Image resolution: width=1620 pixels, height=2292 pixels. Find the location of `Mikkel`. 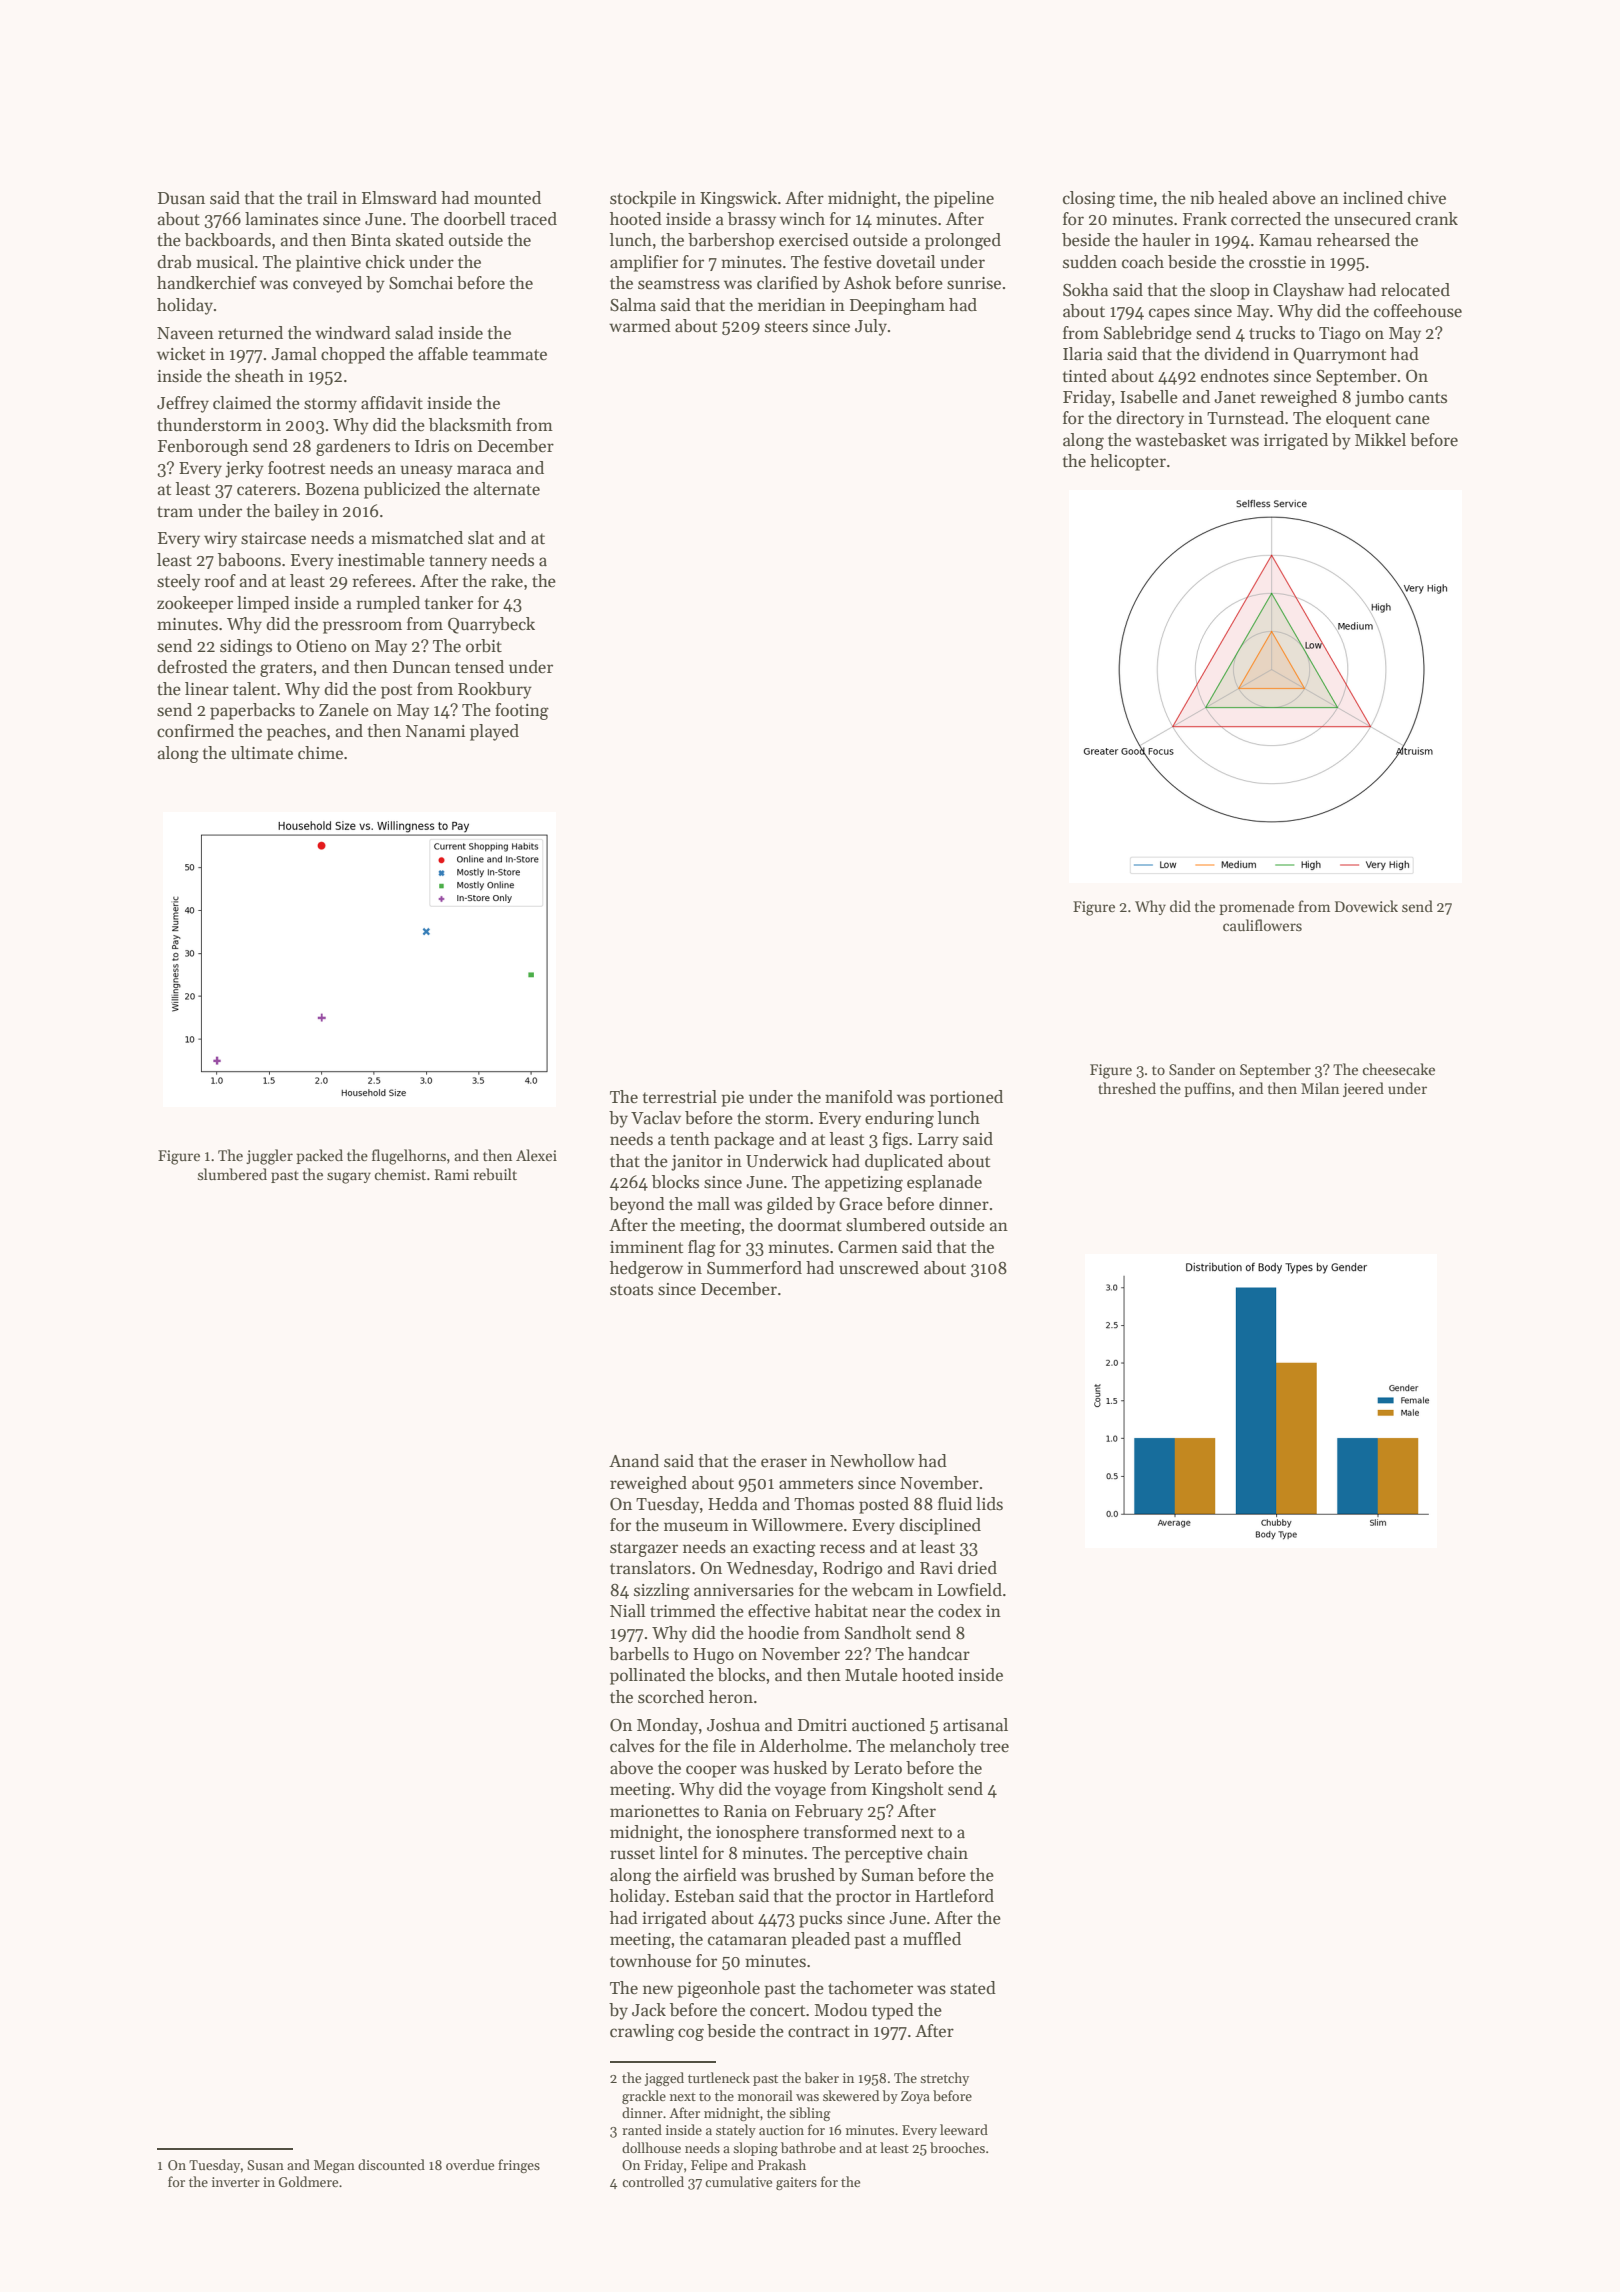

Mikkel is located at coordinates (1380, 440).
